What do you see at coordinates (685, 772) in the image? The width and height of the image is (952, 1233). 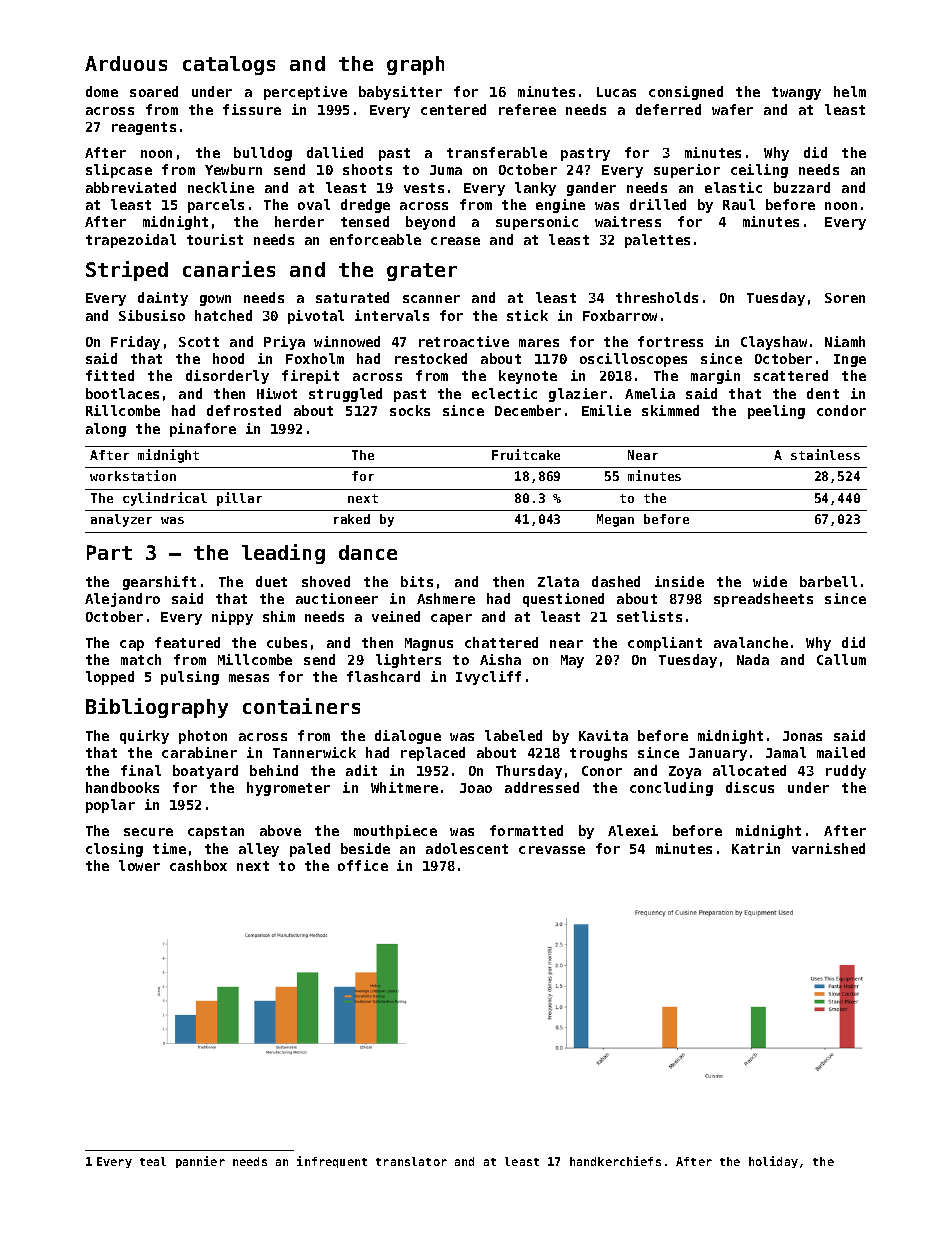 I see `Zoya` at bounding box center [685, 772].
